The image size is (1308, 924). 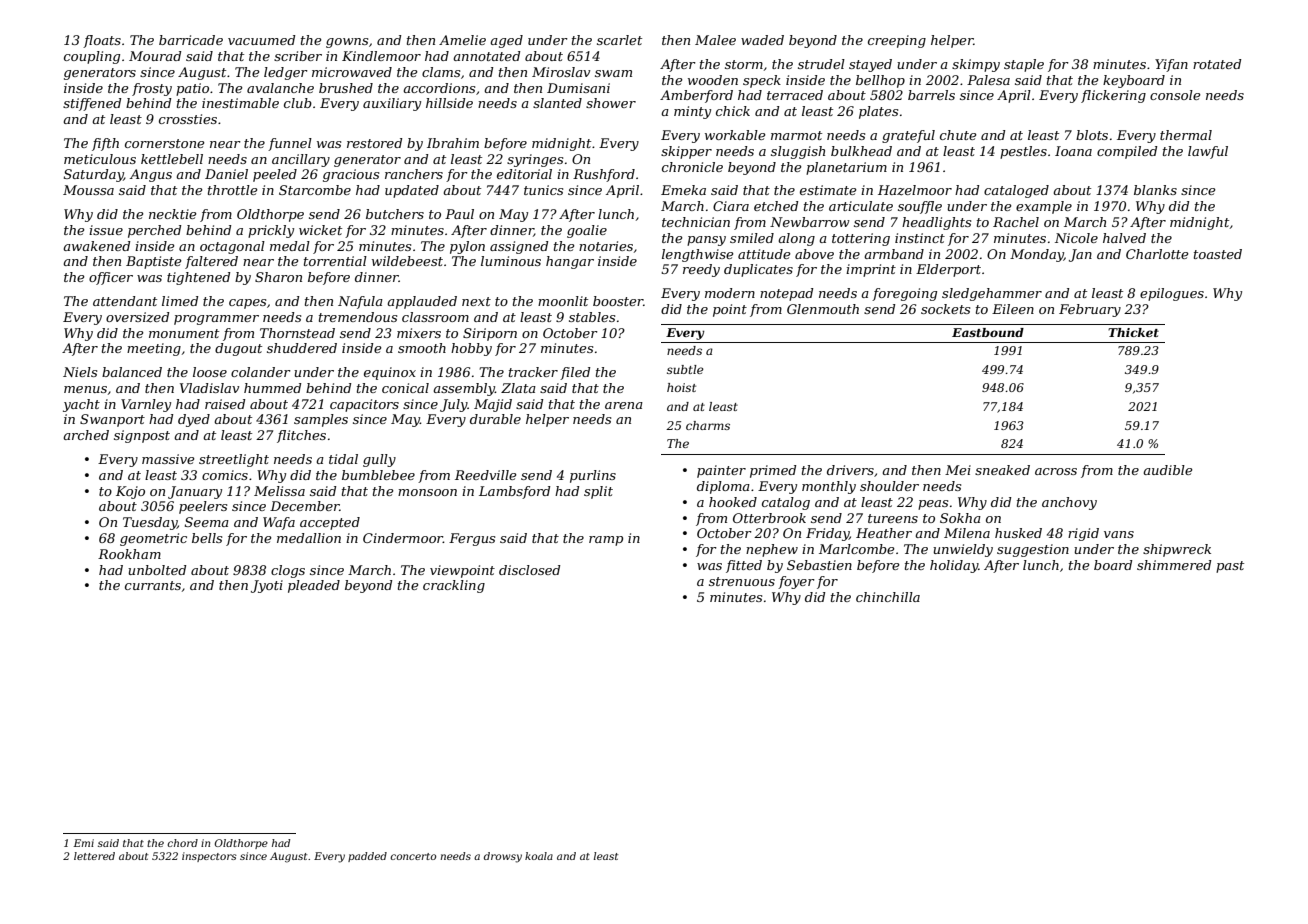 I want to click on strenuous, so click(x=742, y=581).
